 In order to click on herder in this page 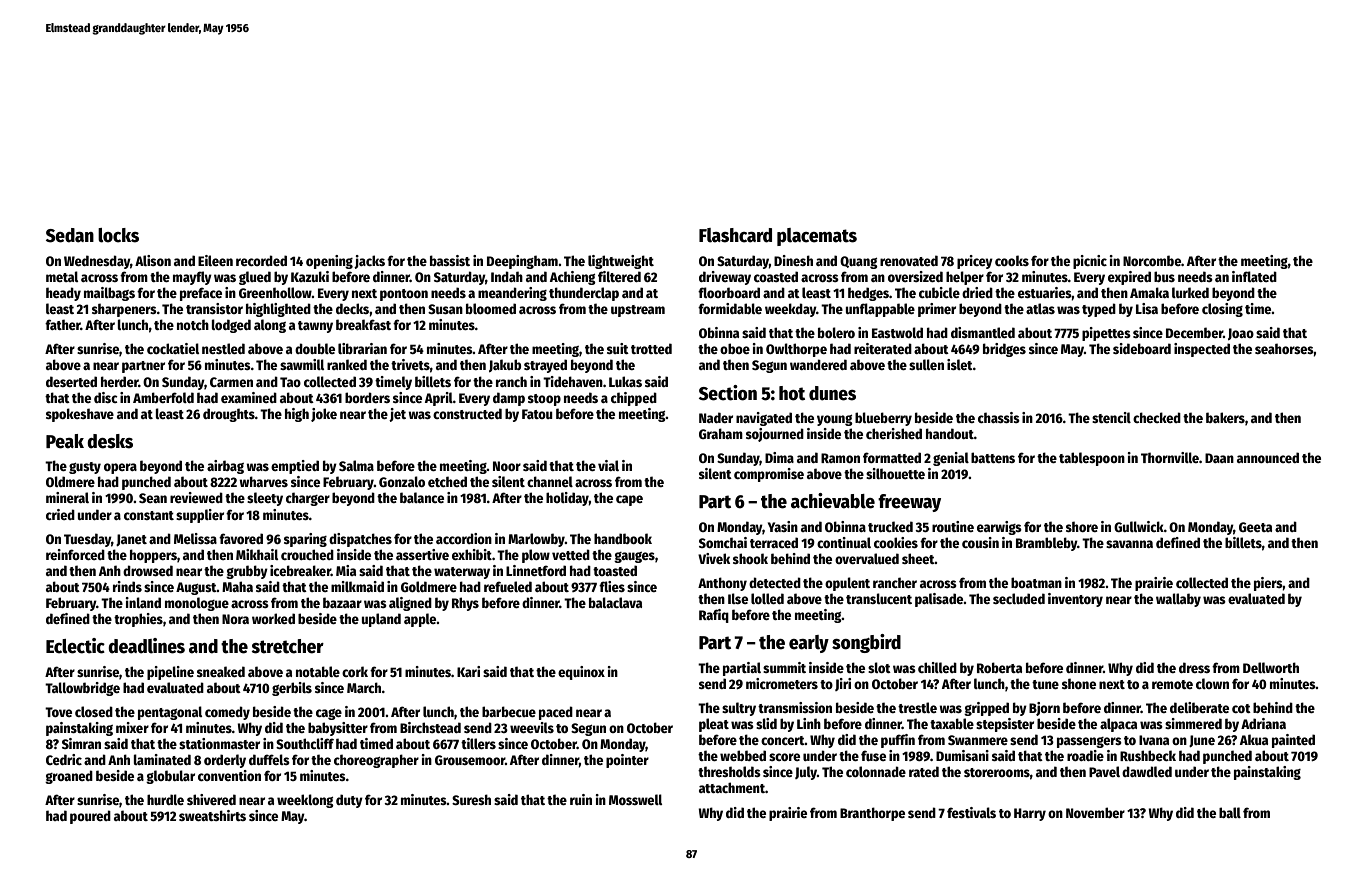, I will do `click(120, 381)`.
